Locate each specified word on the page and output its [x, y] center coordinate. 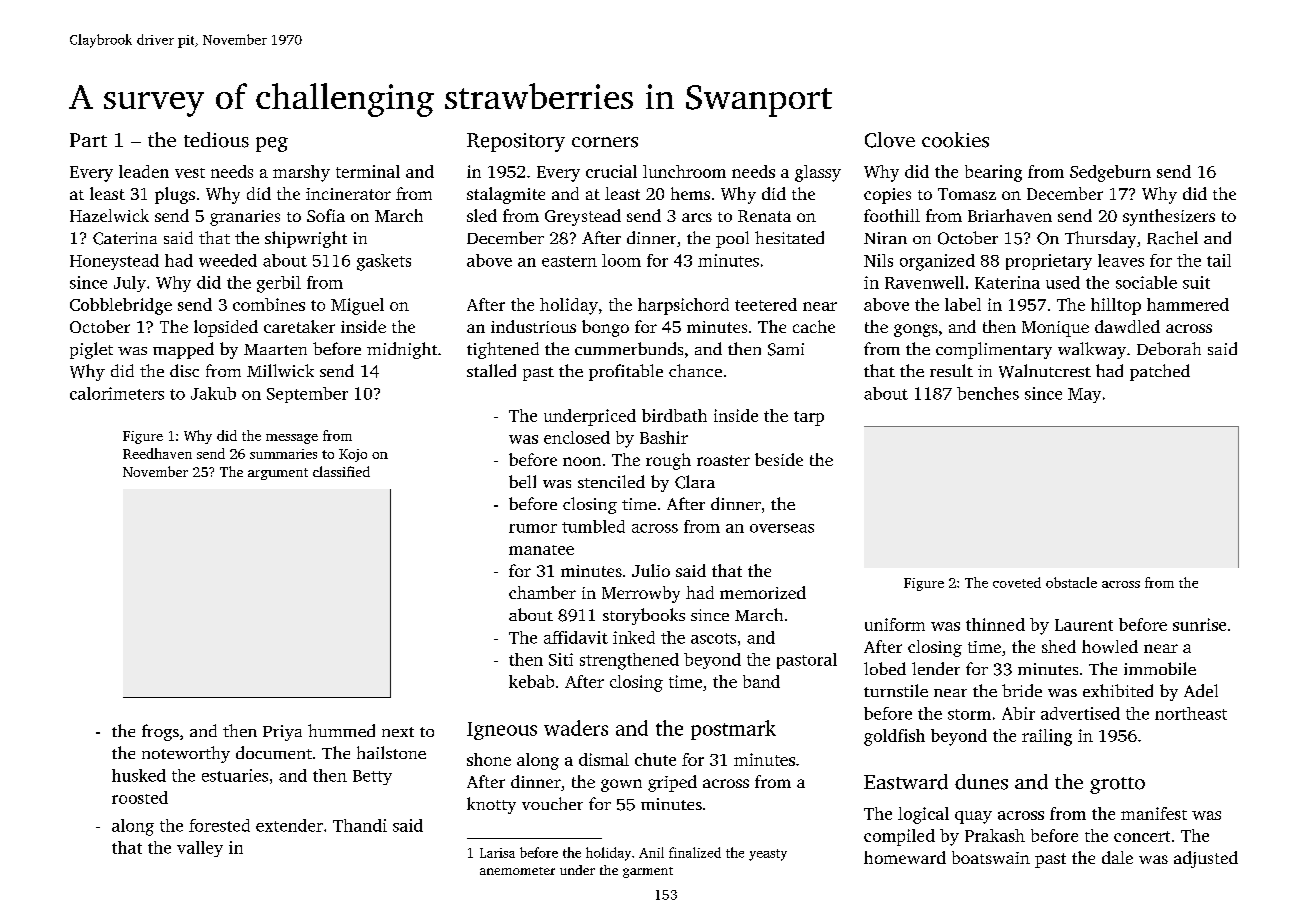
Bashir [664, 437]
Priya [282, 733]
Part [88, 140]
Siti [561, 659]
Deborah [1169, 348]
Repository [516, 142]
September [307, 395]
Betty [372, 777]
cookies [955, 140]
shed [1059, 646]
